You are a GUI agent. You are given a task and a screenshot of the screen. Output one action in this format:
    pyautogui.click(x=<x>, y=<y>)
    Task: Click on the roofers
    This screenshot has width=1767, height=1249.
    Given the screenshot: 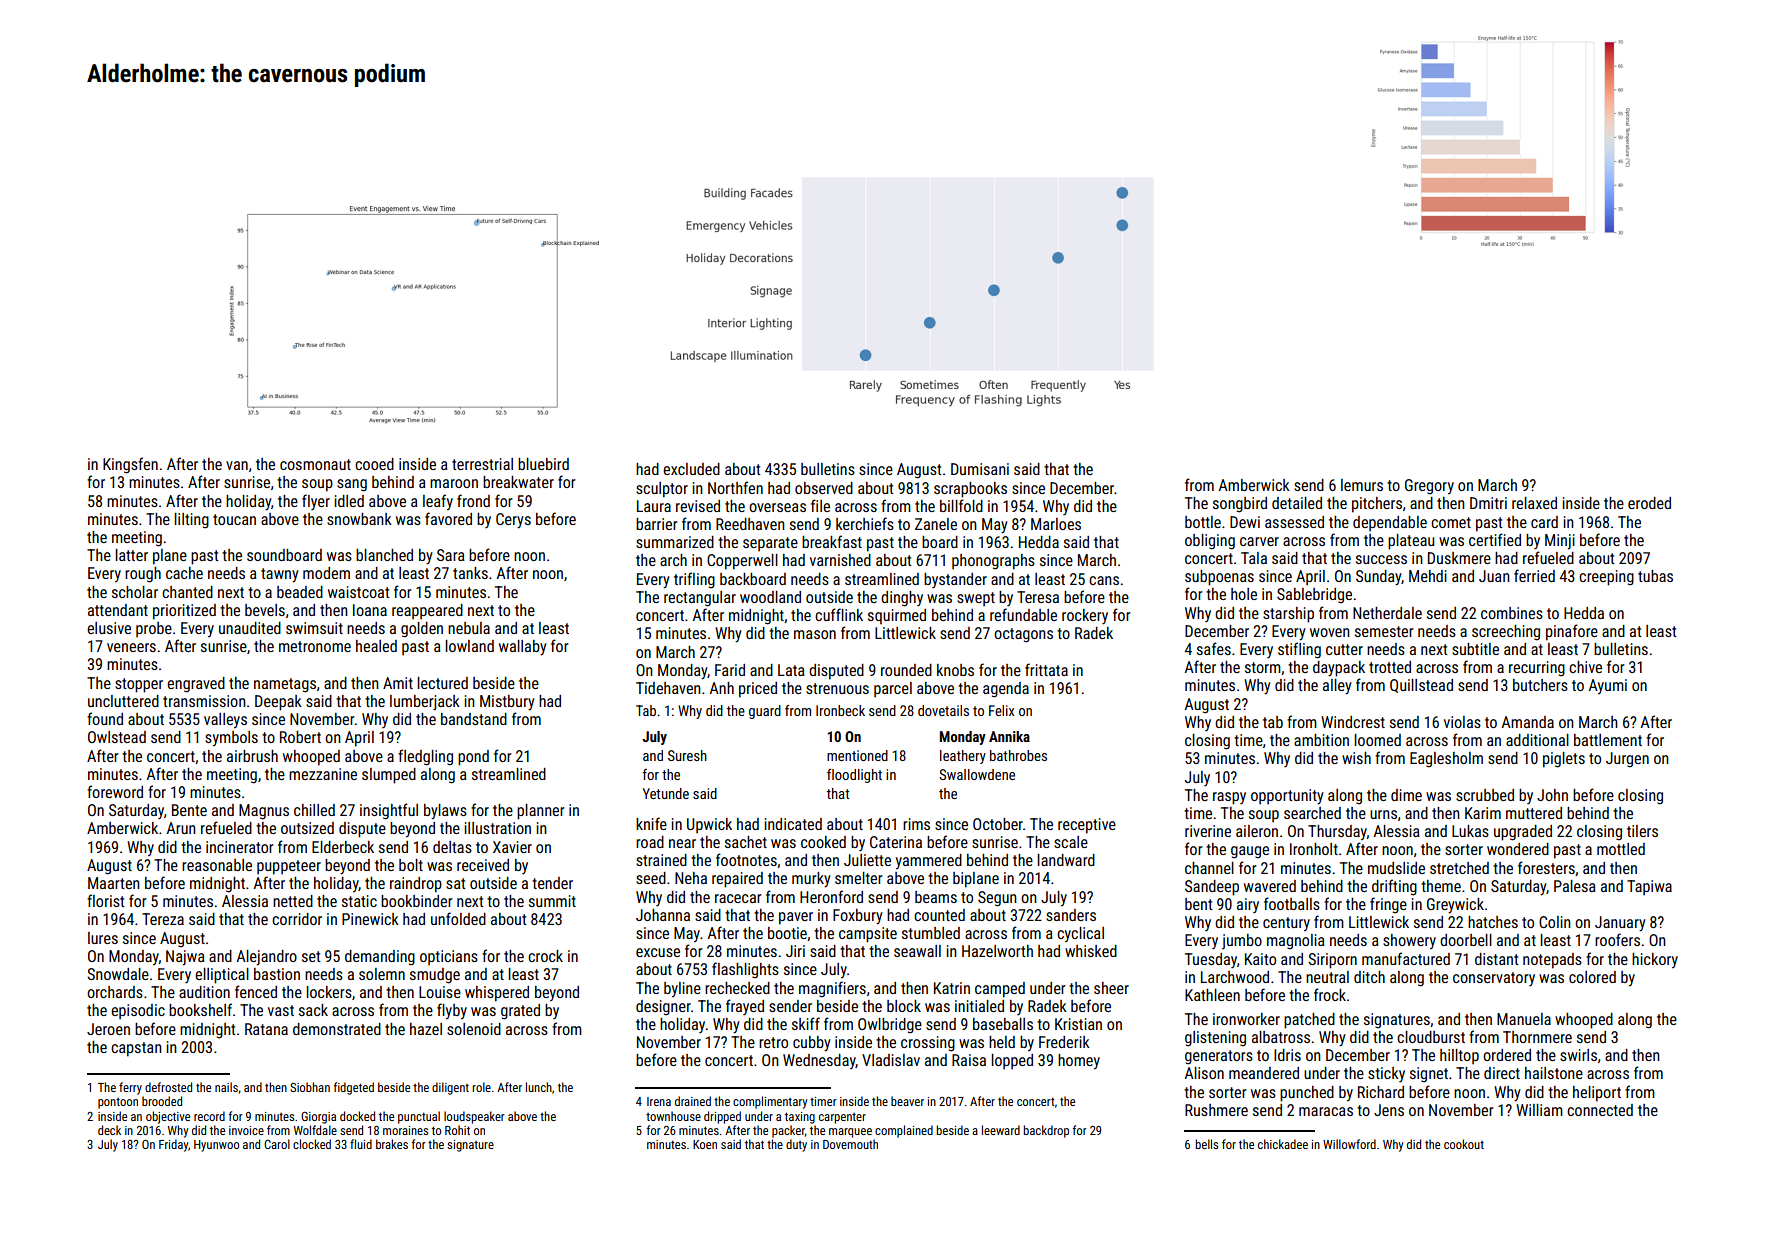 What is the action you would take?
    pyautogui.click(x=1617, y=939)
